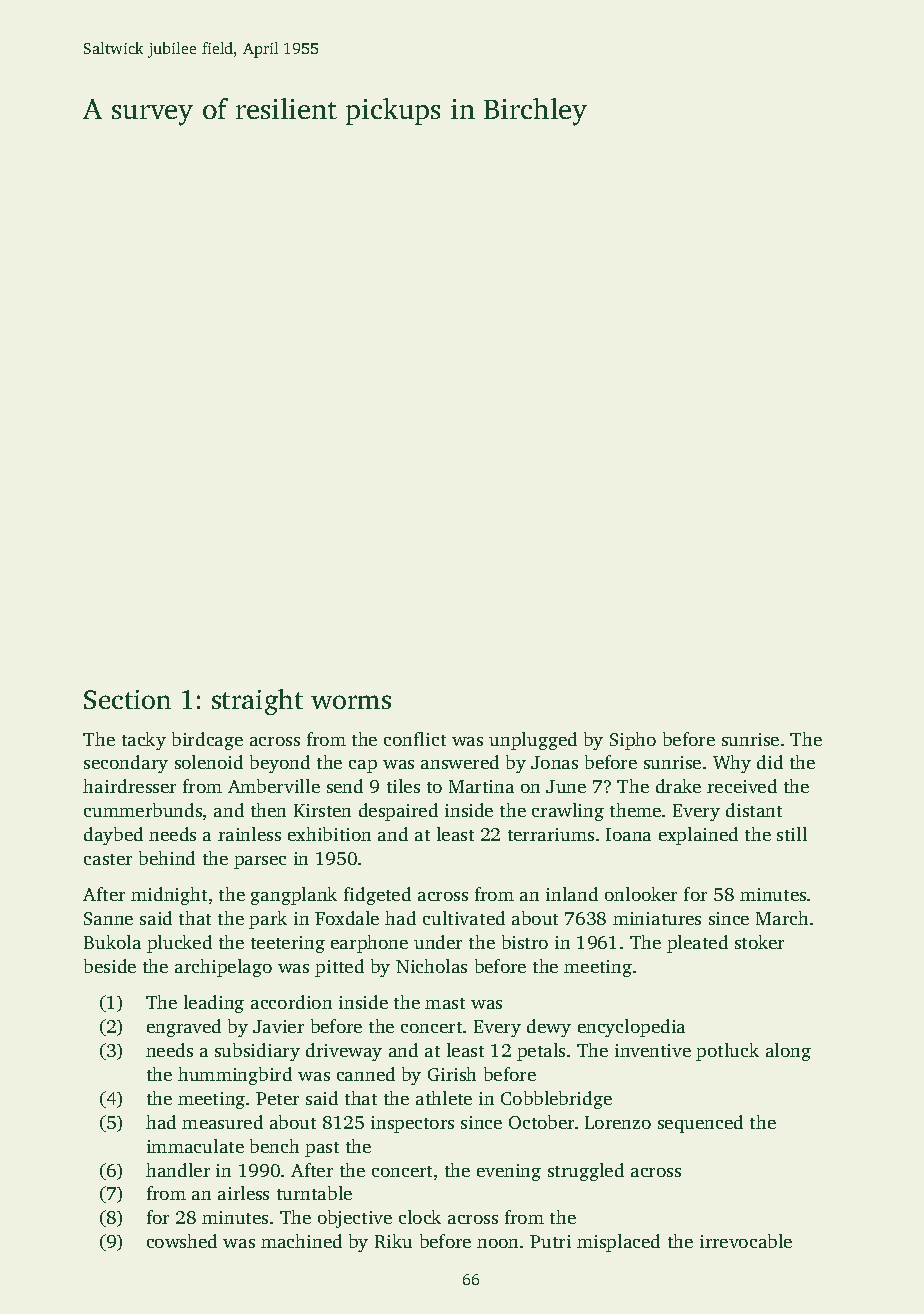 Image resolution: width=924 pixels, height=1314 pixels. What do you see at coordinates (243, 1193) in the screenshot?
I see `airless` at bounding box center [243, 1193].
